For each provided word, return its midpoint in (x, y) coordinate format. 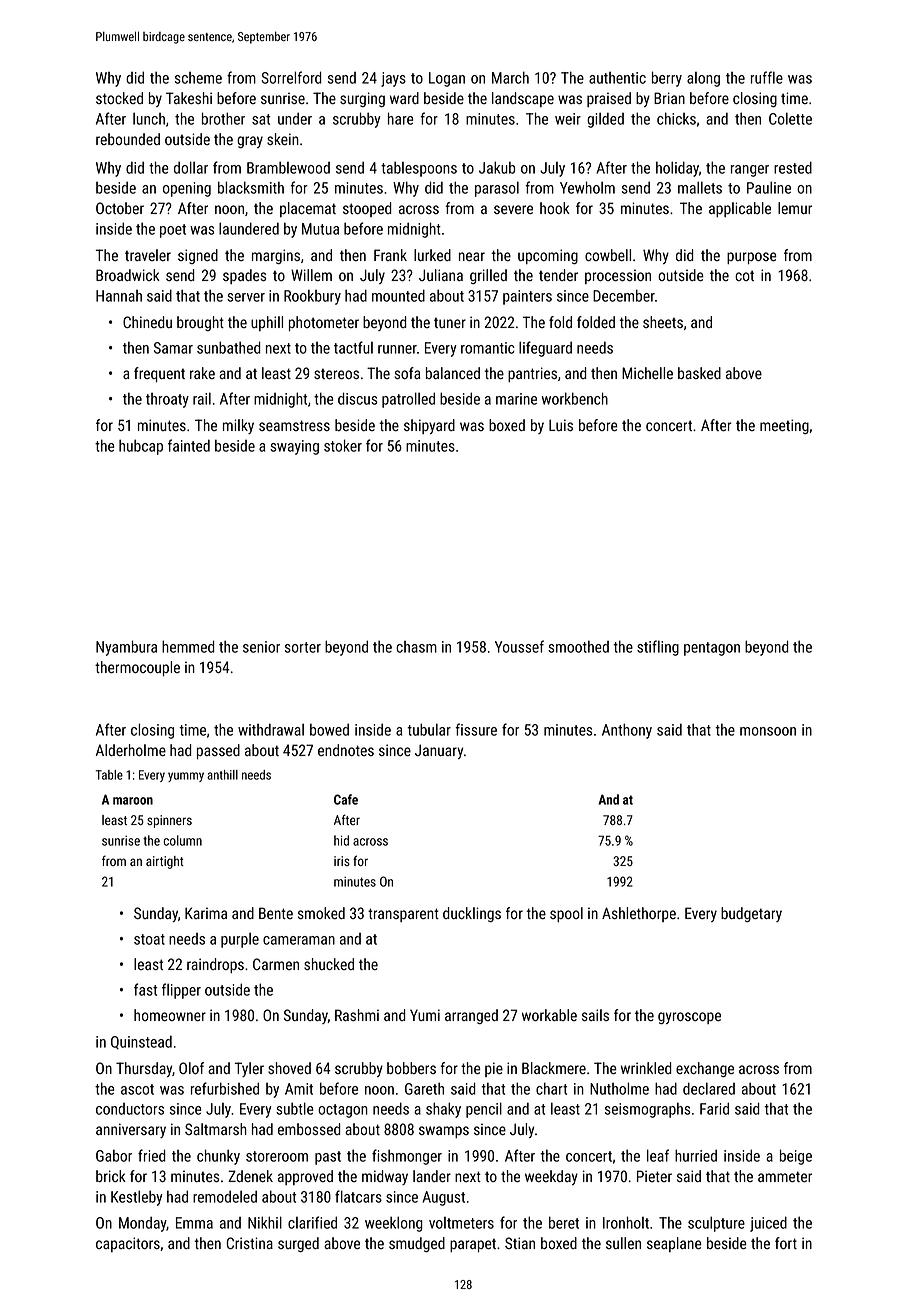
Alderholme (131, 750)
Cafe (346, 799)
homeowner (170, 1015)
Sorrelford (291, 77)
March (510, 77)
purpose (752, 258)
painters (527, 297)
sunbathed (229, 347)
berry (667, 79)
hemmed (188, 646)
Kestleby (136, 1198)
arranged (471, 1016)
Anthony (627, 731)
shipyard (429, 426)
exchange (705, 1069)
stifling (658, 648)
